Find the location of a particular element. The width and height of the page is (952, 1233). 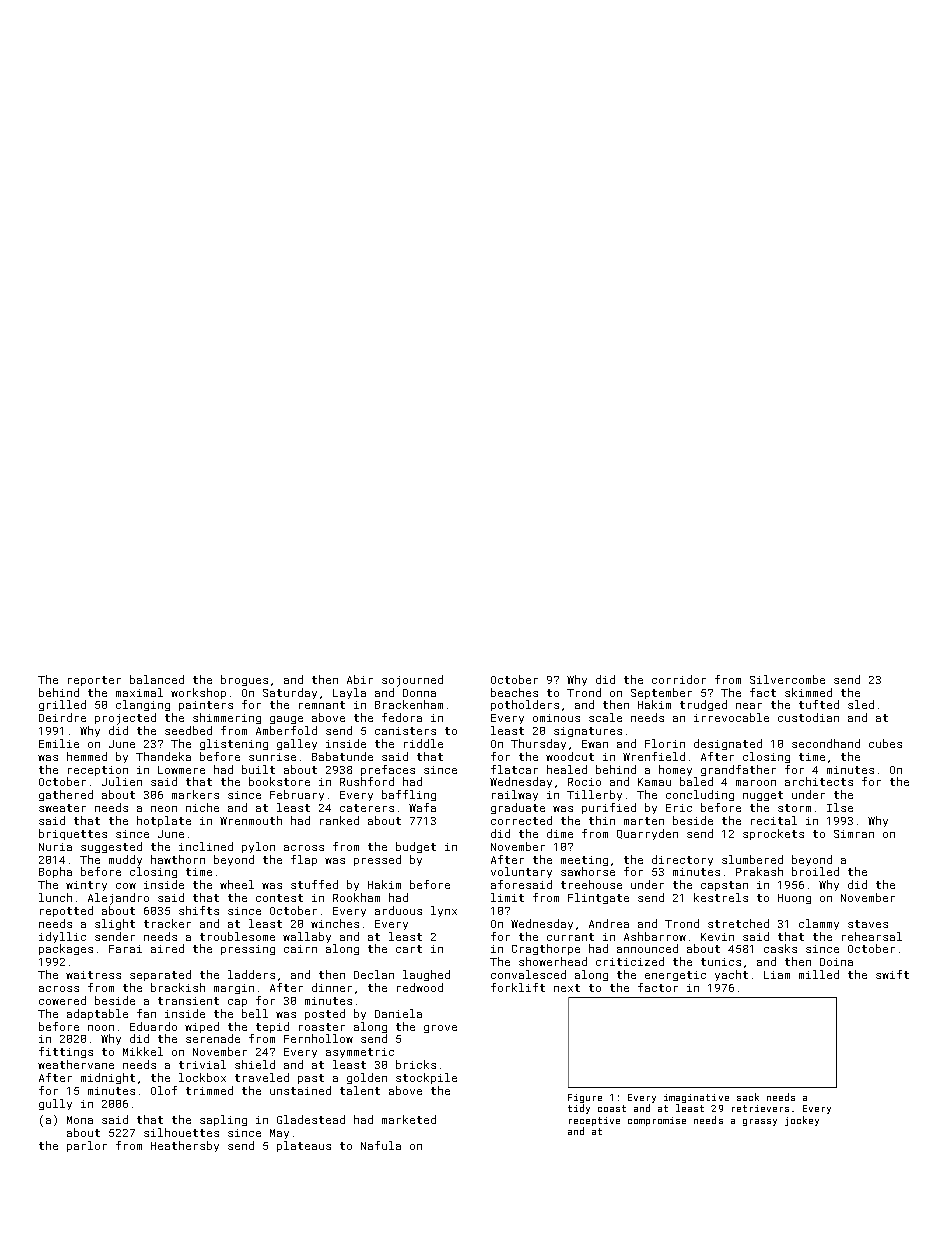

beaches is located at coordinates (514, 692).
